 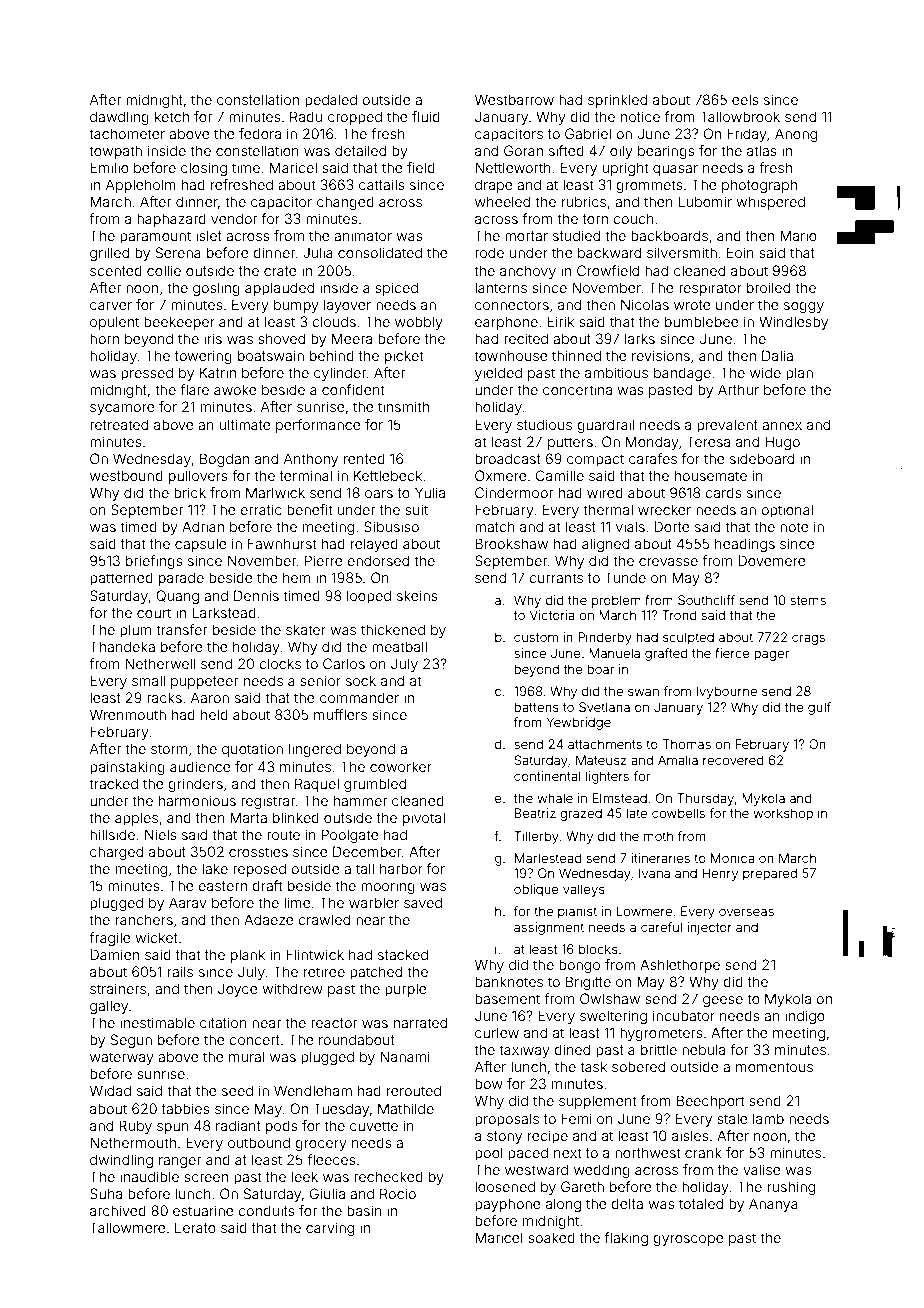 I want to click on tabbies, so click(x=186, y=1108).
